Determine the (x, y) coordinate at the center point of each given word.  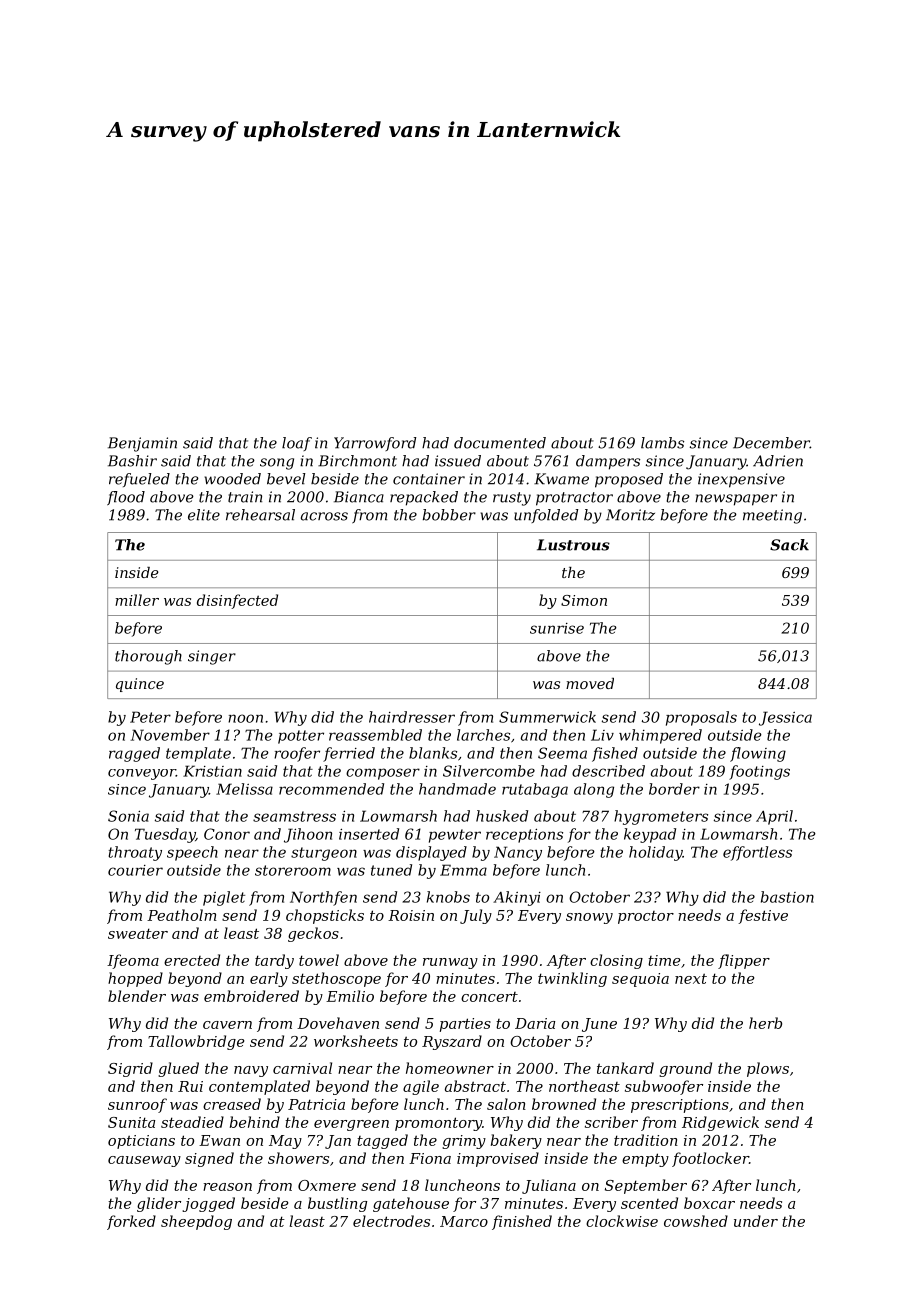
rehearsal (260, 515)
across (324, 516)
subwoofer (664, 1087)
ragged (134, 754)
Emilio (350, 996)
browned (564, 1104)
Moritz (630, 515)
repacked (424, 498)
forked (131, 1222)
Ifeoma (133, 961)
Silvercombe (489, 771)
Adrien (778, 461)
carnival (302, 1068)
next (691, 978)
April (774, 817)
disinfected (237, 601)
